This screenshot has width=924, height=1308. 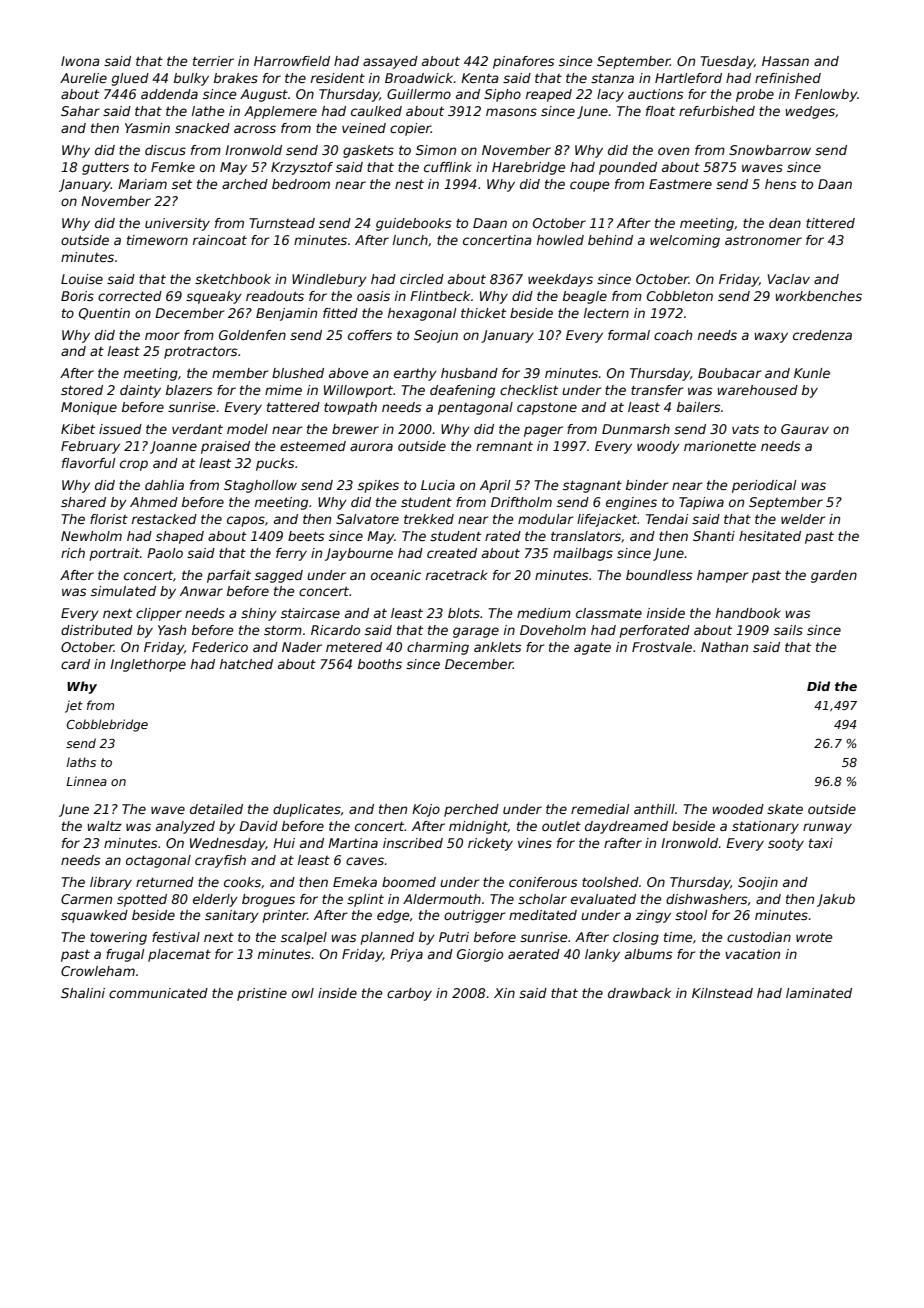 I want to click on pinafores, so click(x=523, y=62).
